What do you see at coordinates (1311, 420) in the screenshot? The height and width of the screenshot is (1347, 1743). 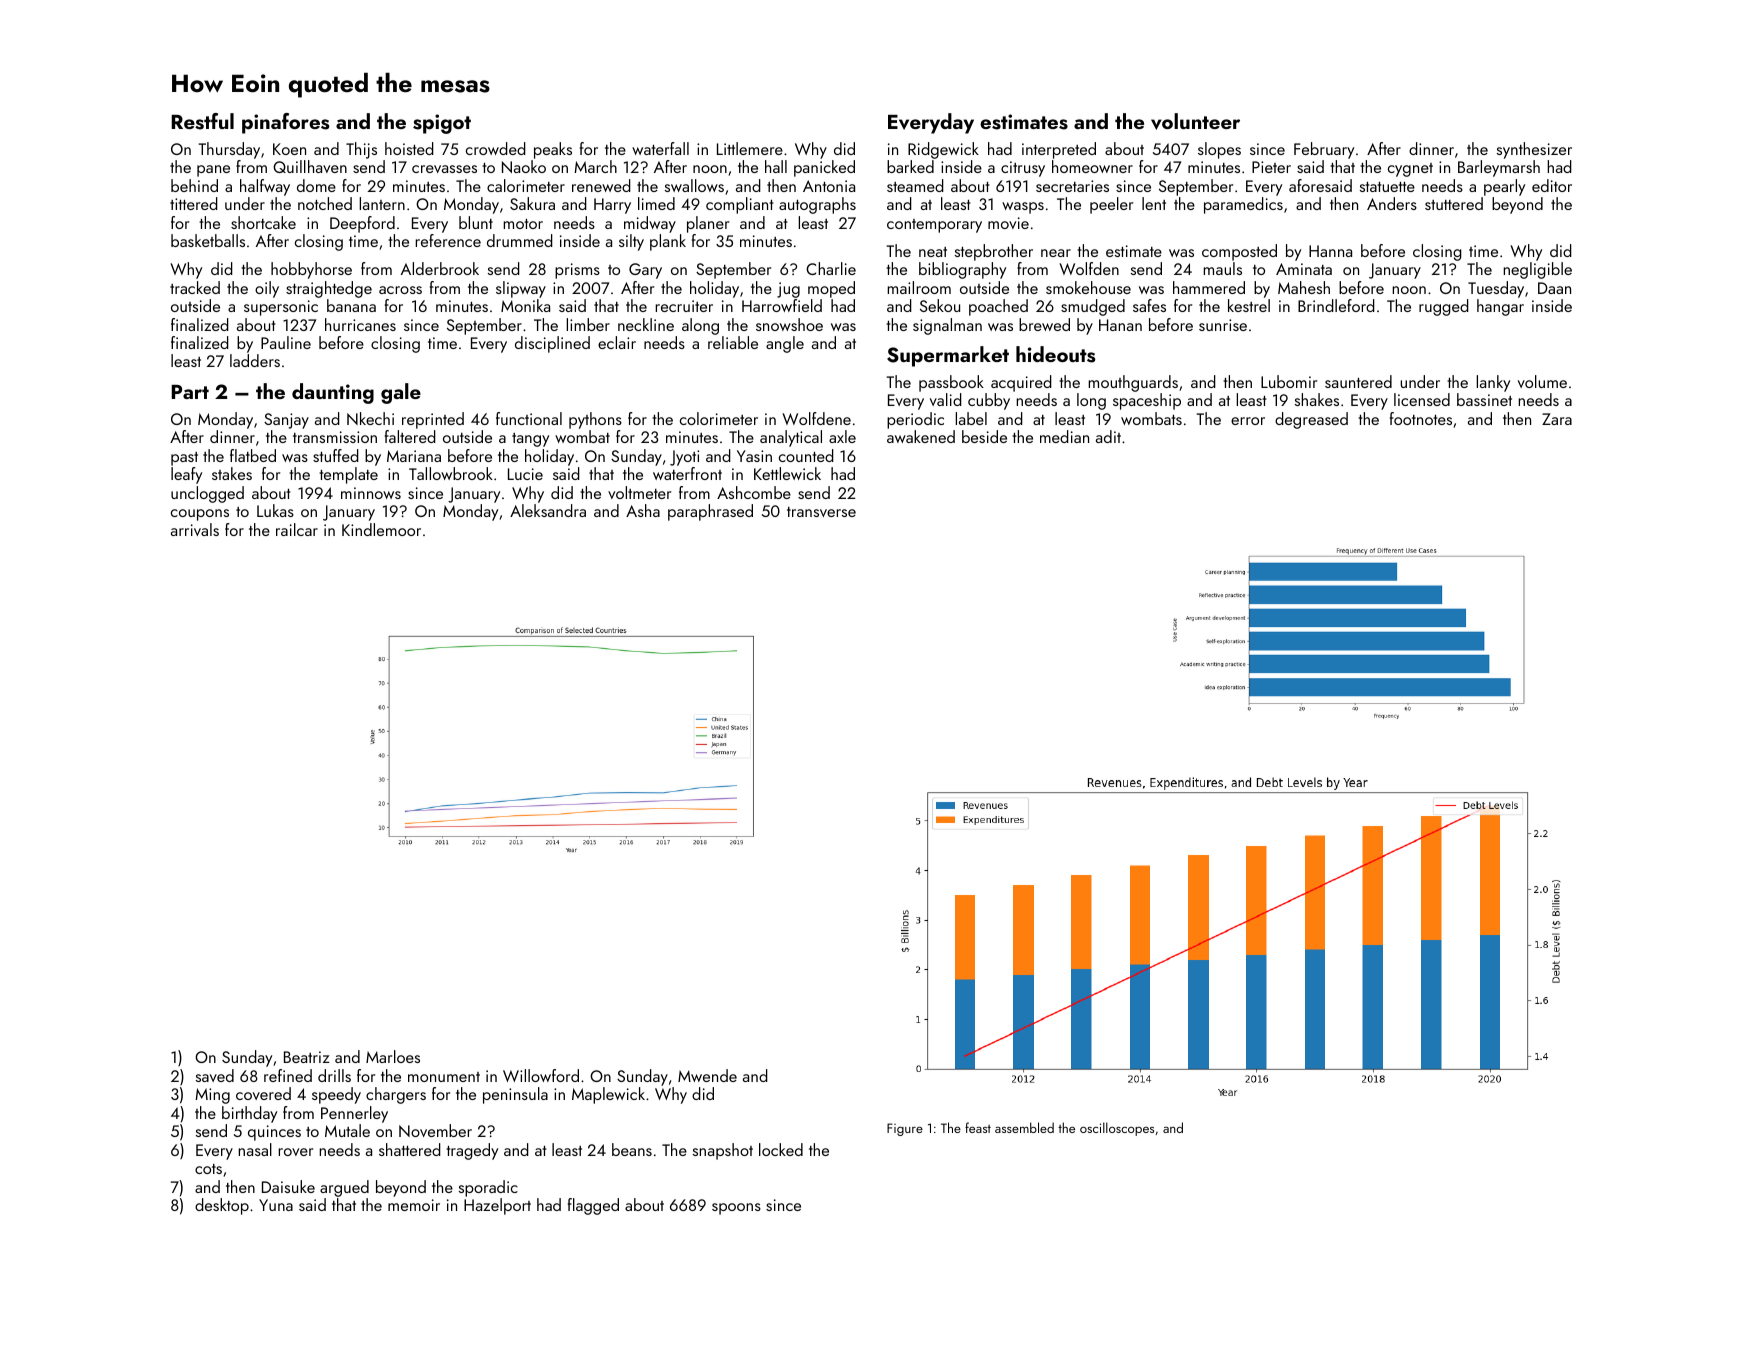 I see `degreased` at bounding box center [1311, 420].
